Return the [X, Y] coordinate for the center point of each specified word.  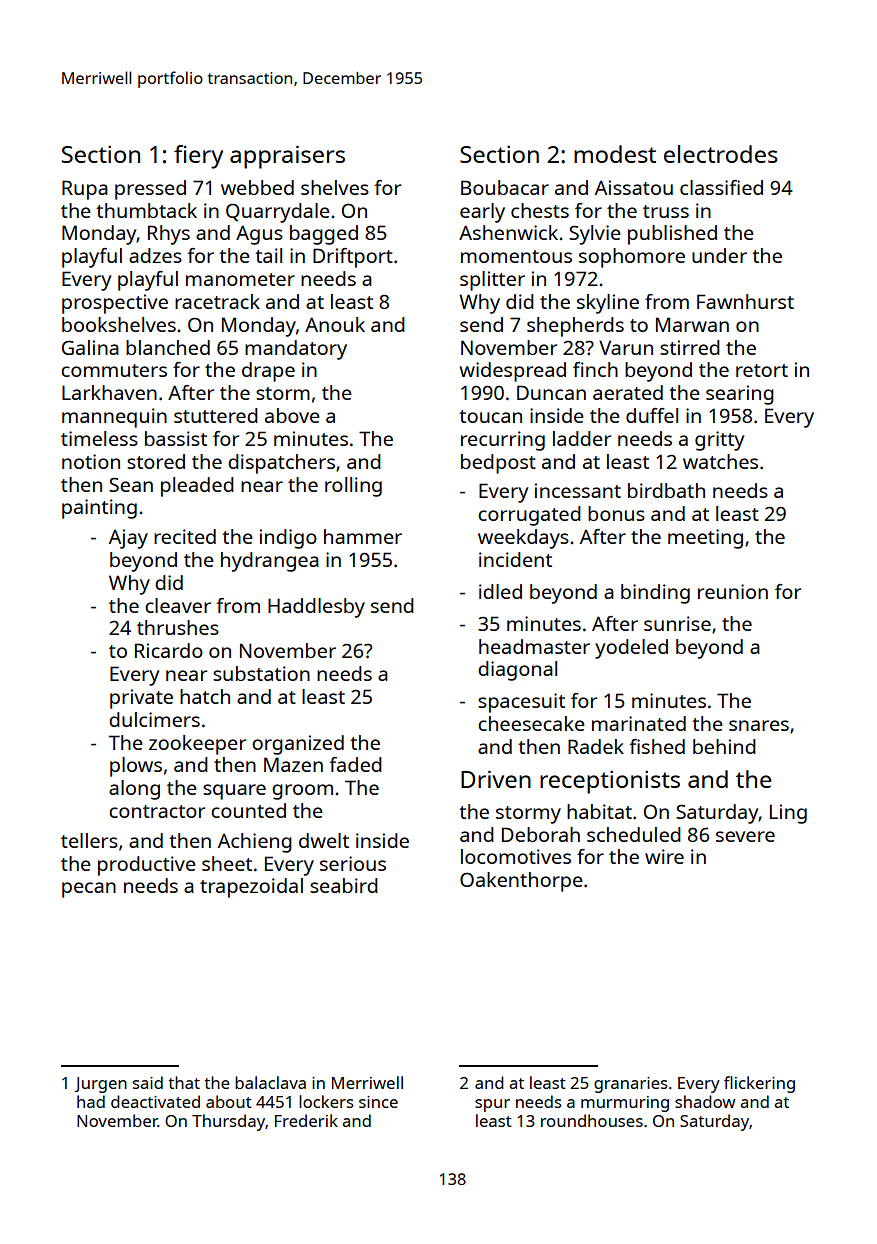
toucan [490, 416]
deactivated [155, 1101]
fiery [198, 157]
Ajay [128, 539]
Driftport [353, 258]
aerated [628, 392]
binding [655, 594]
